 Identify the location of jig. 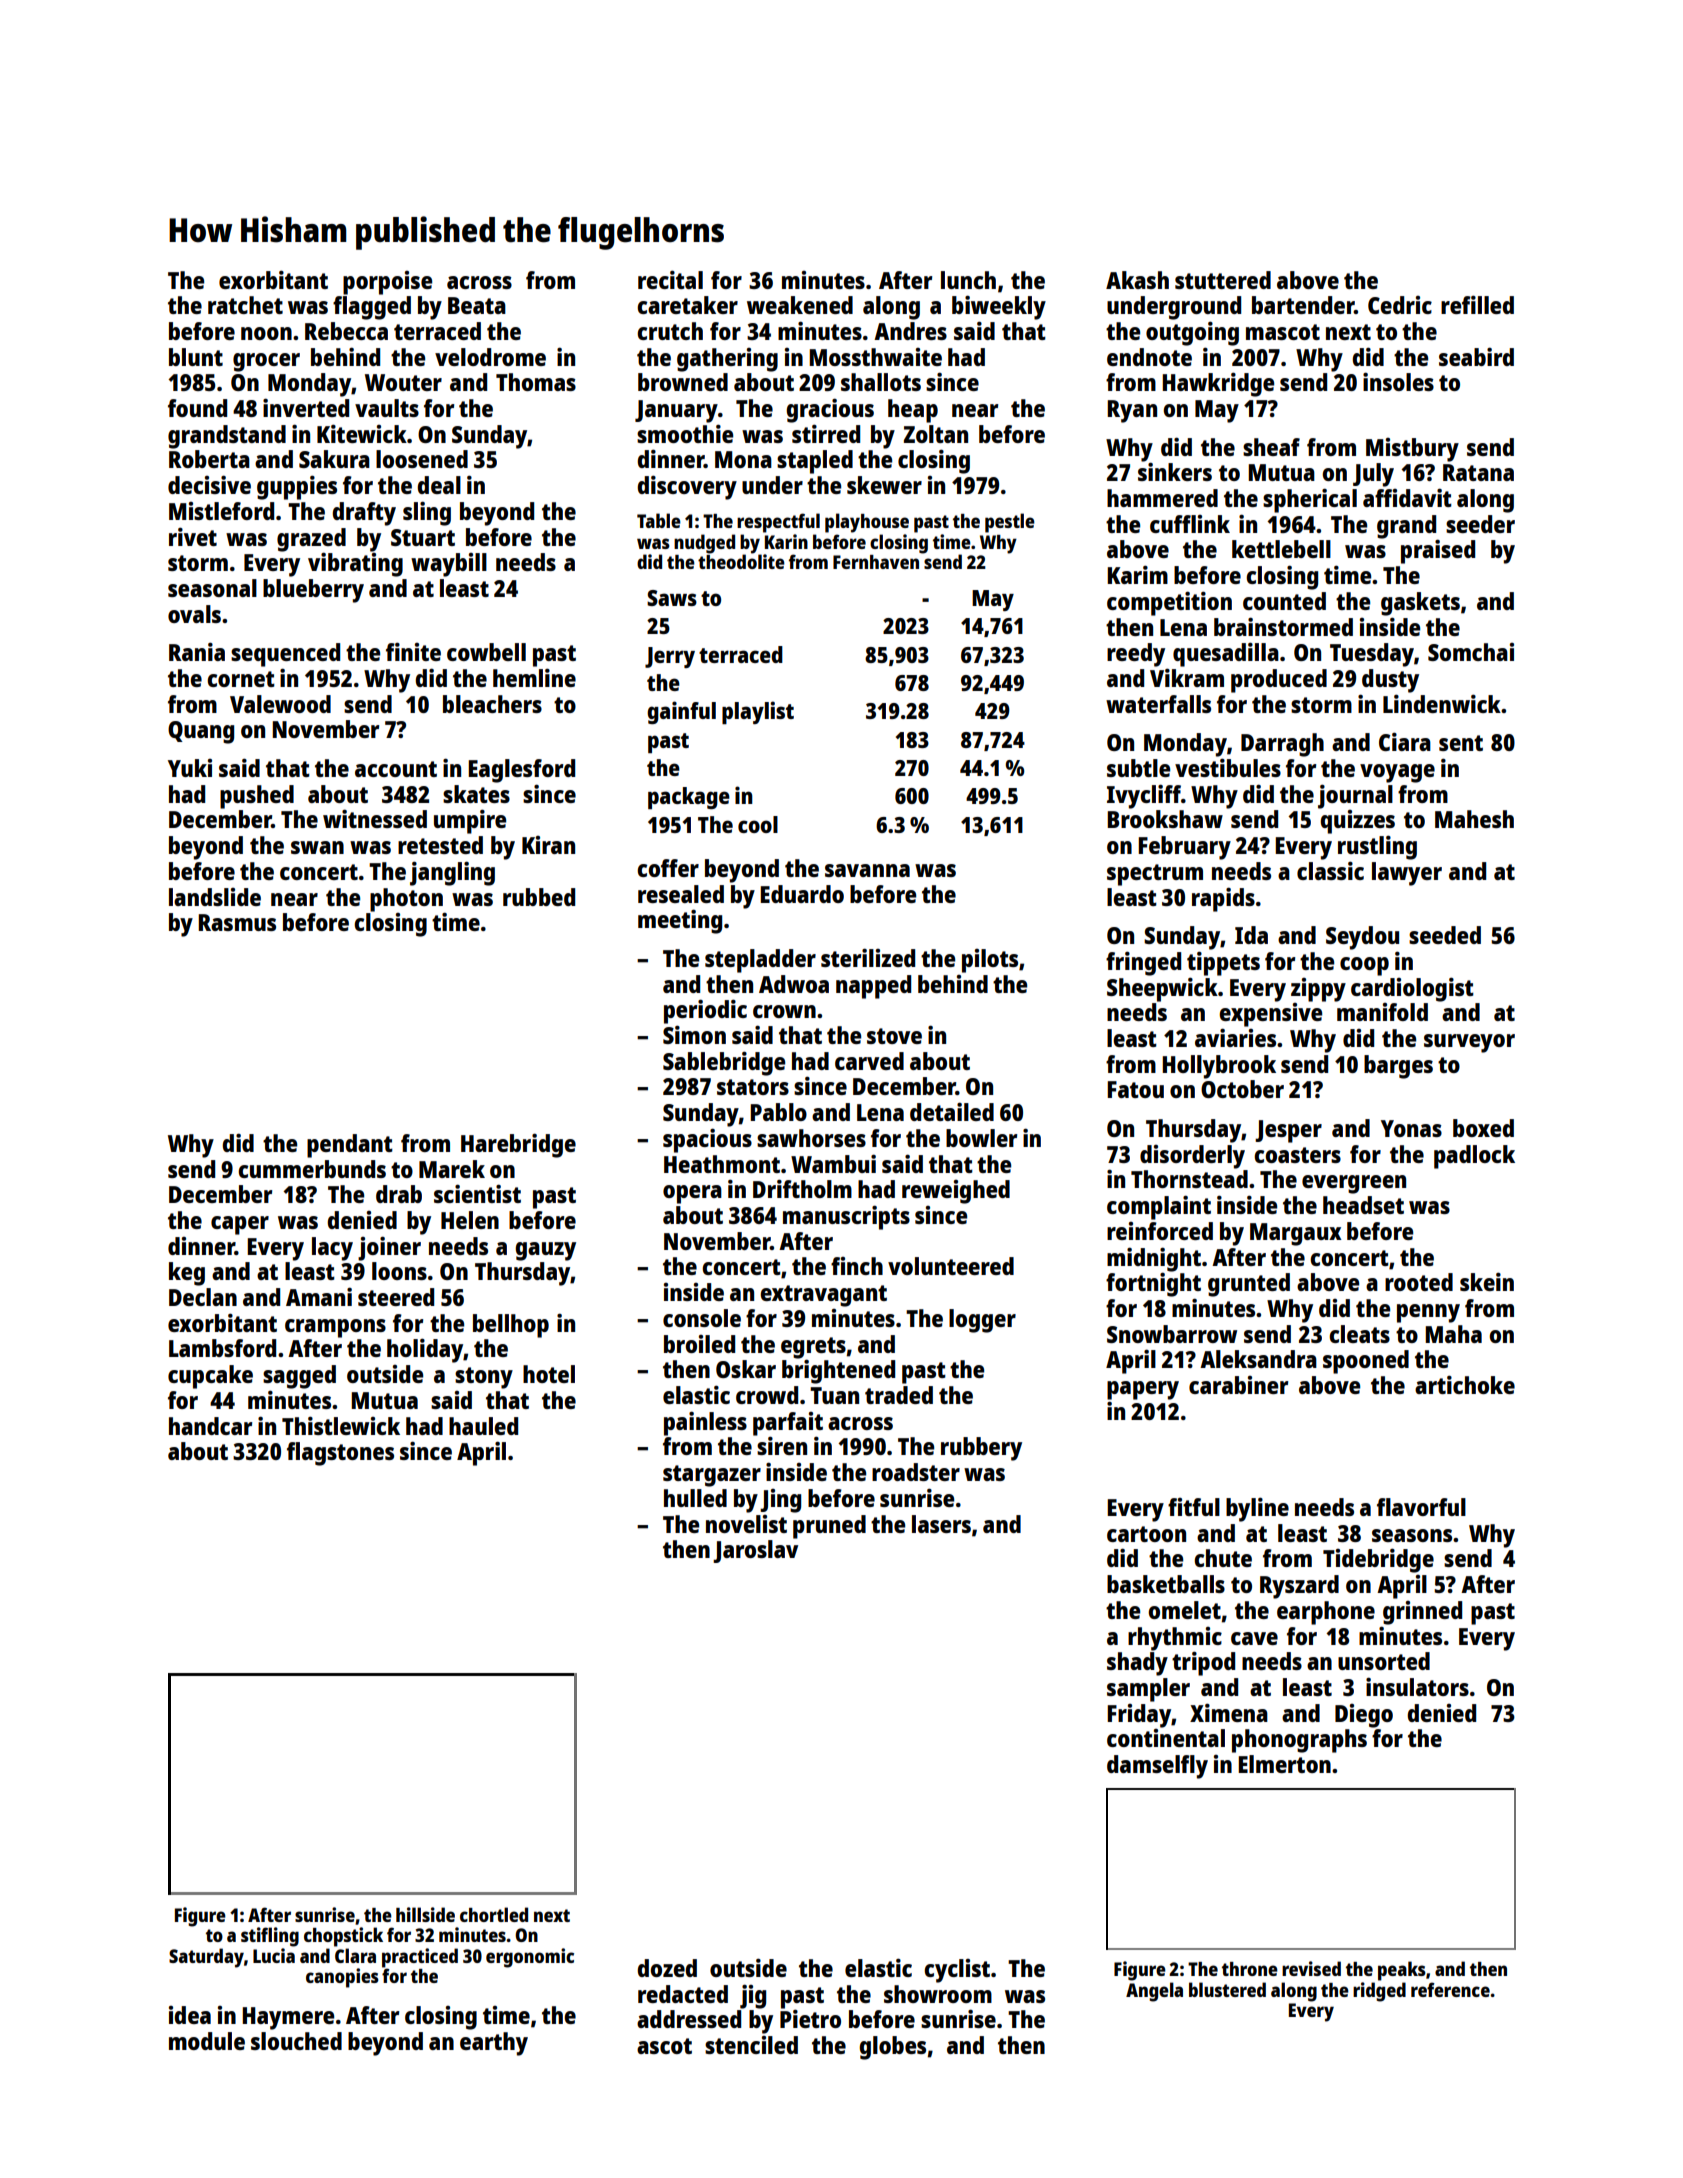
(753, 1996).
